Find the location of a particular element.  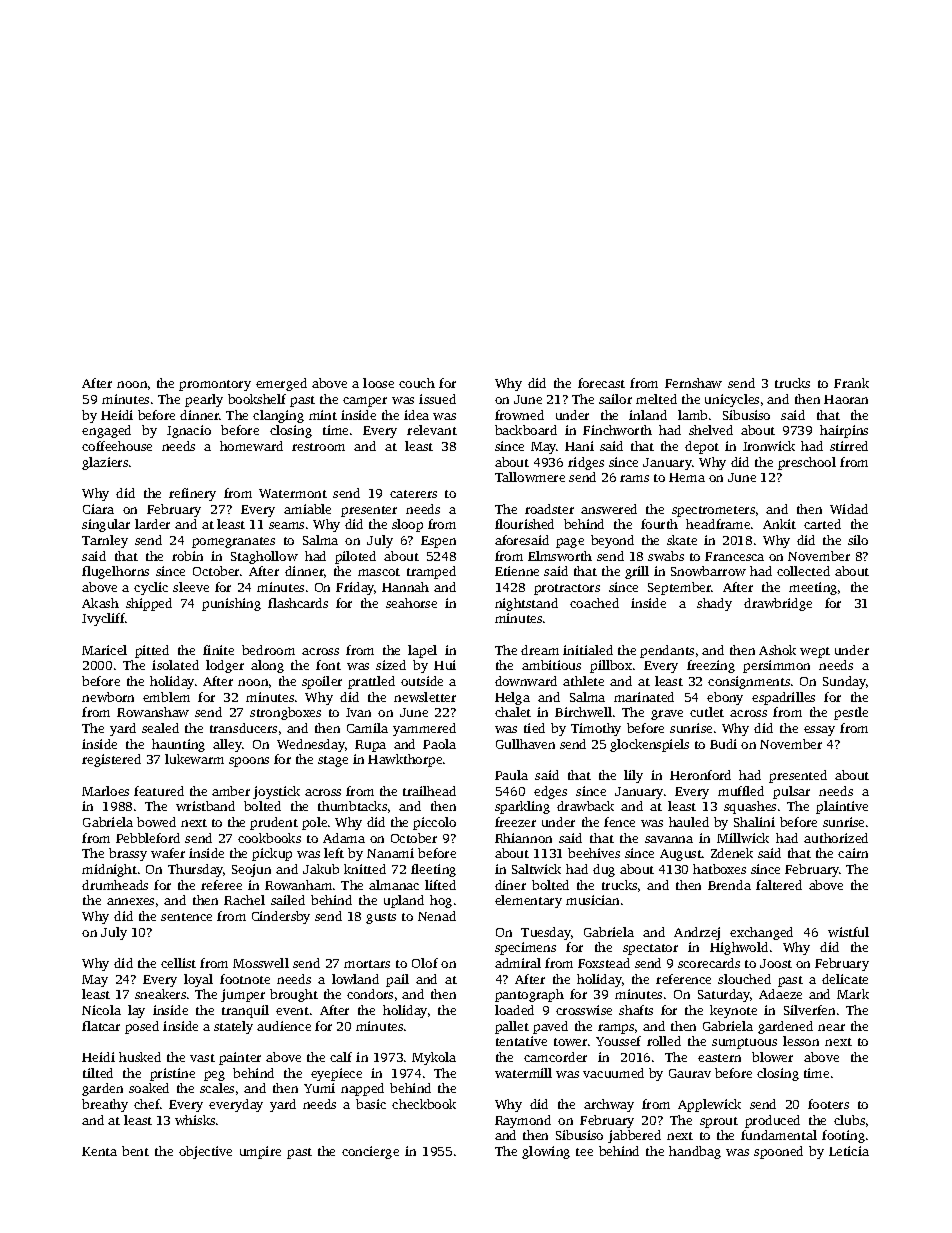

registered is located at coordinates (111, 760).
